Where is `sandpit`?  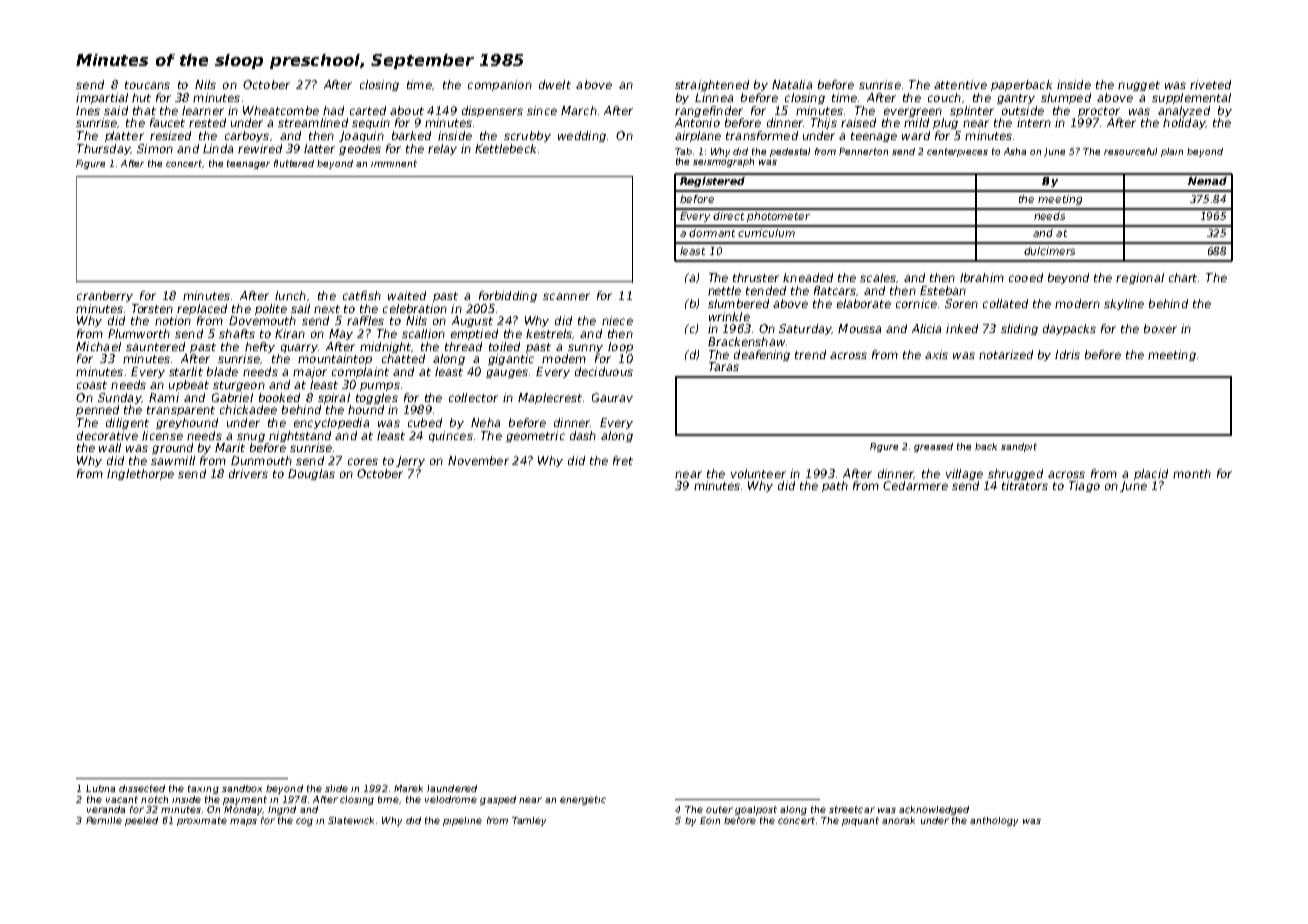 sandpit is located at coordinates (1019, 447).
